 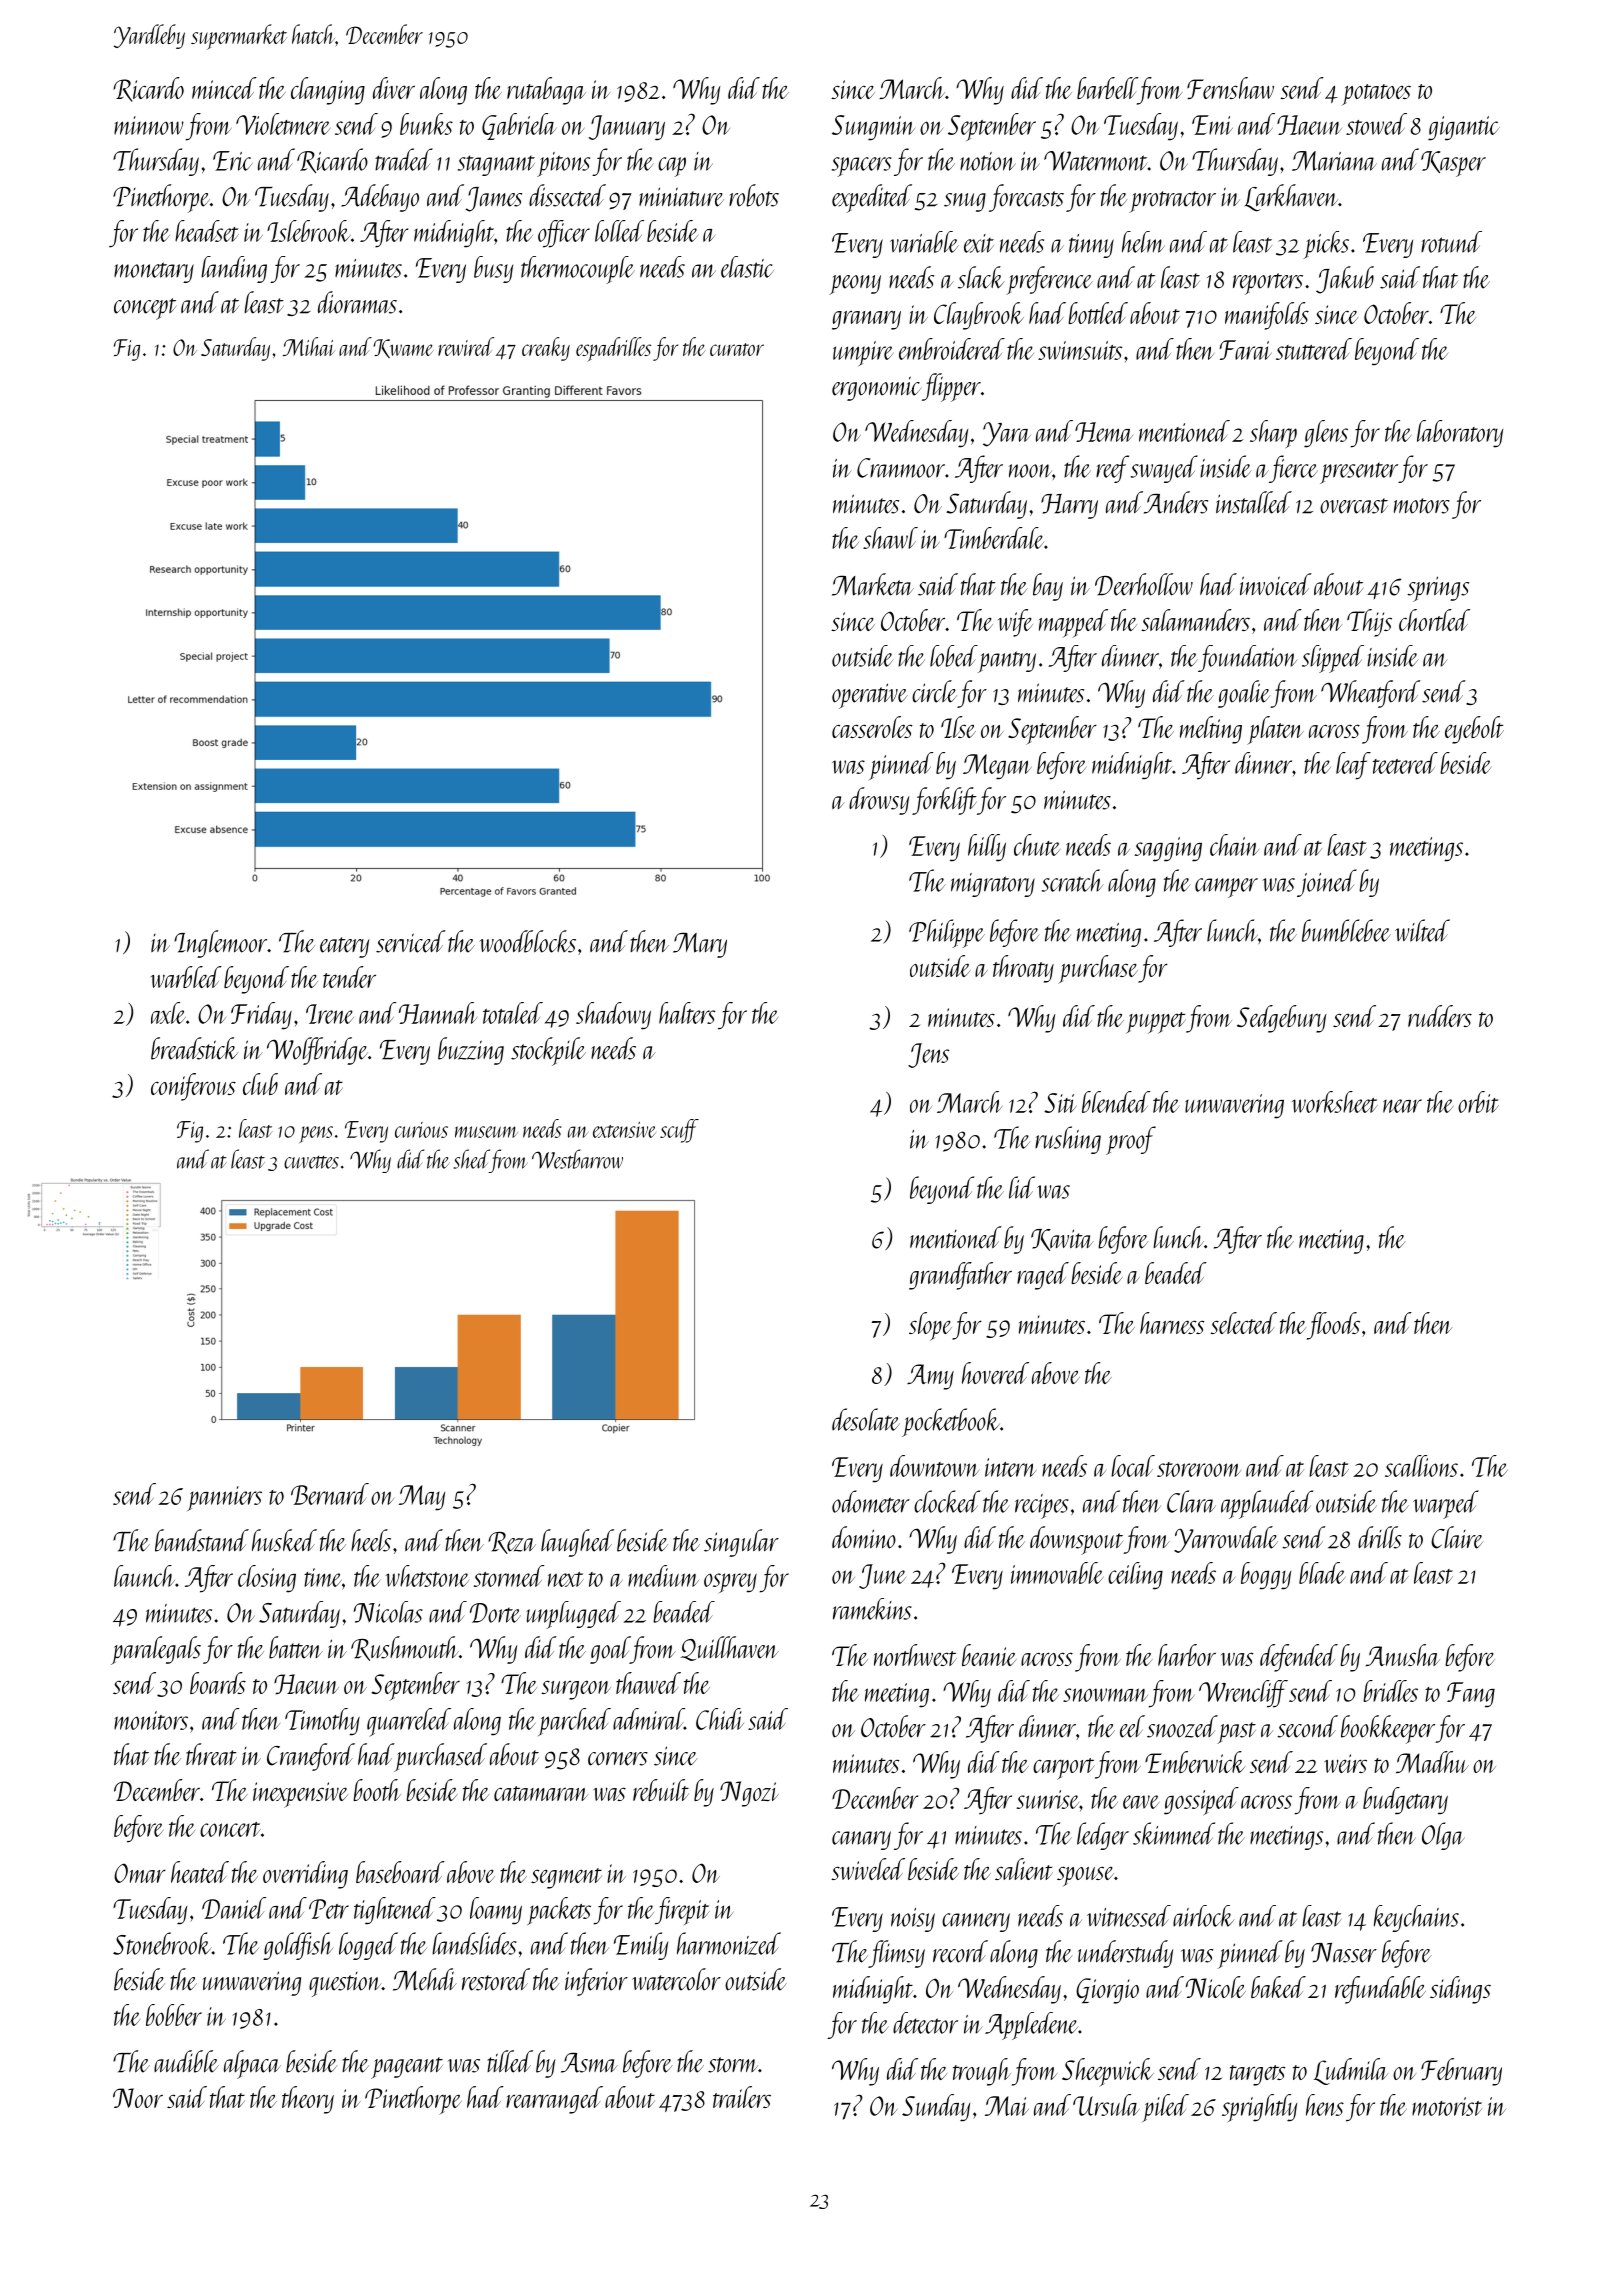 I want to click on sprightly, so click(x=1259, y=2108).
